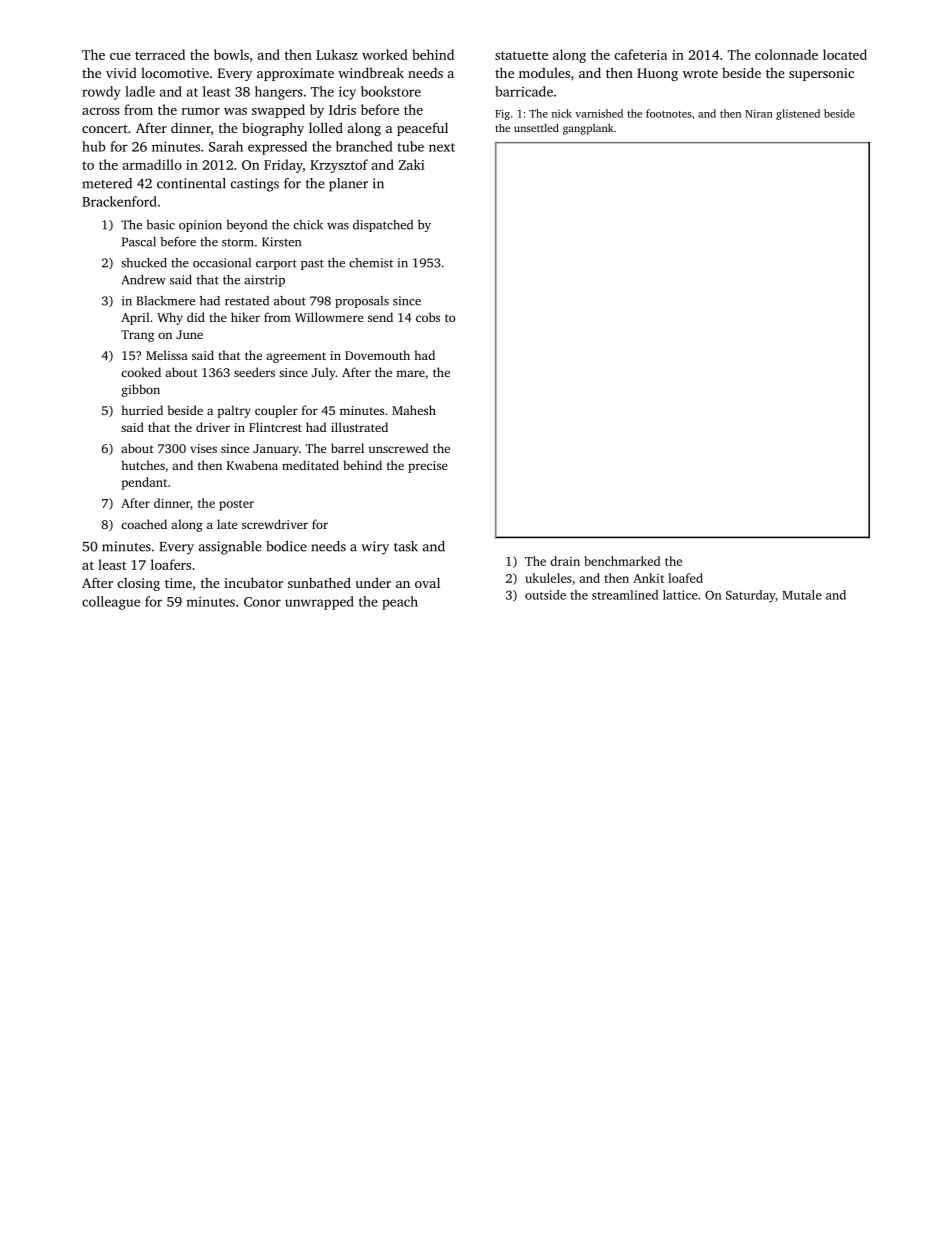 Image resolution: width=952 pixels, height=1233 pixels. I want to click on unscrewed, so click(398, 448).
